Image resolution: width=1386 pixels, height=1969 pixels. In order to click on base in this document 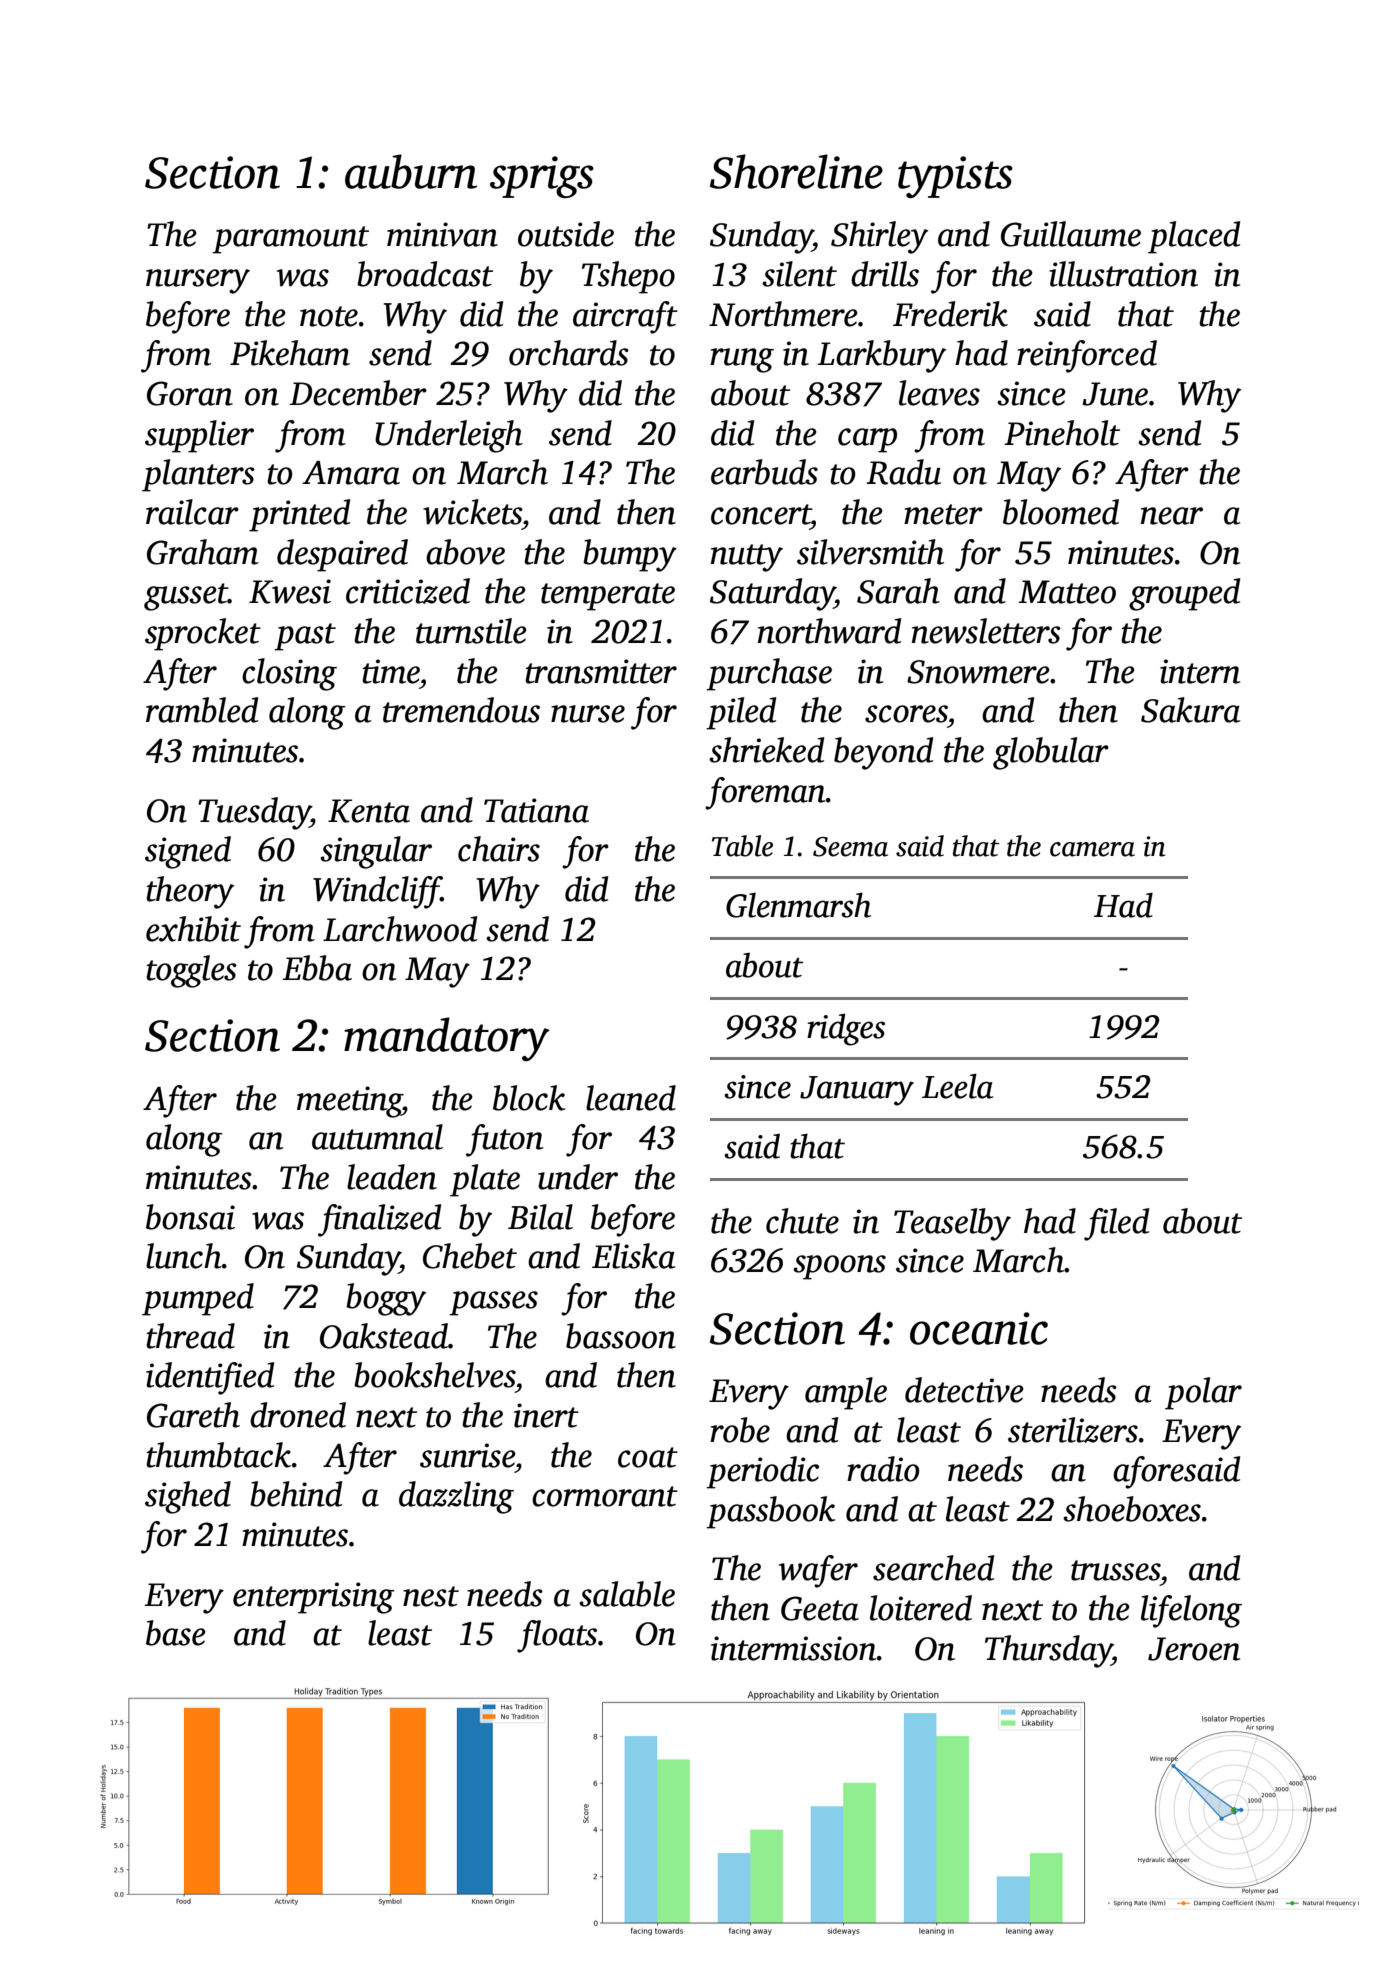, I will do `click(176, 1633)`.
